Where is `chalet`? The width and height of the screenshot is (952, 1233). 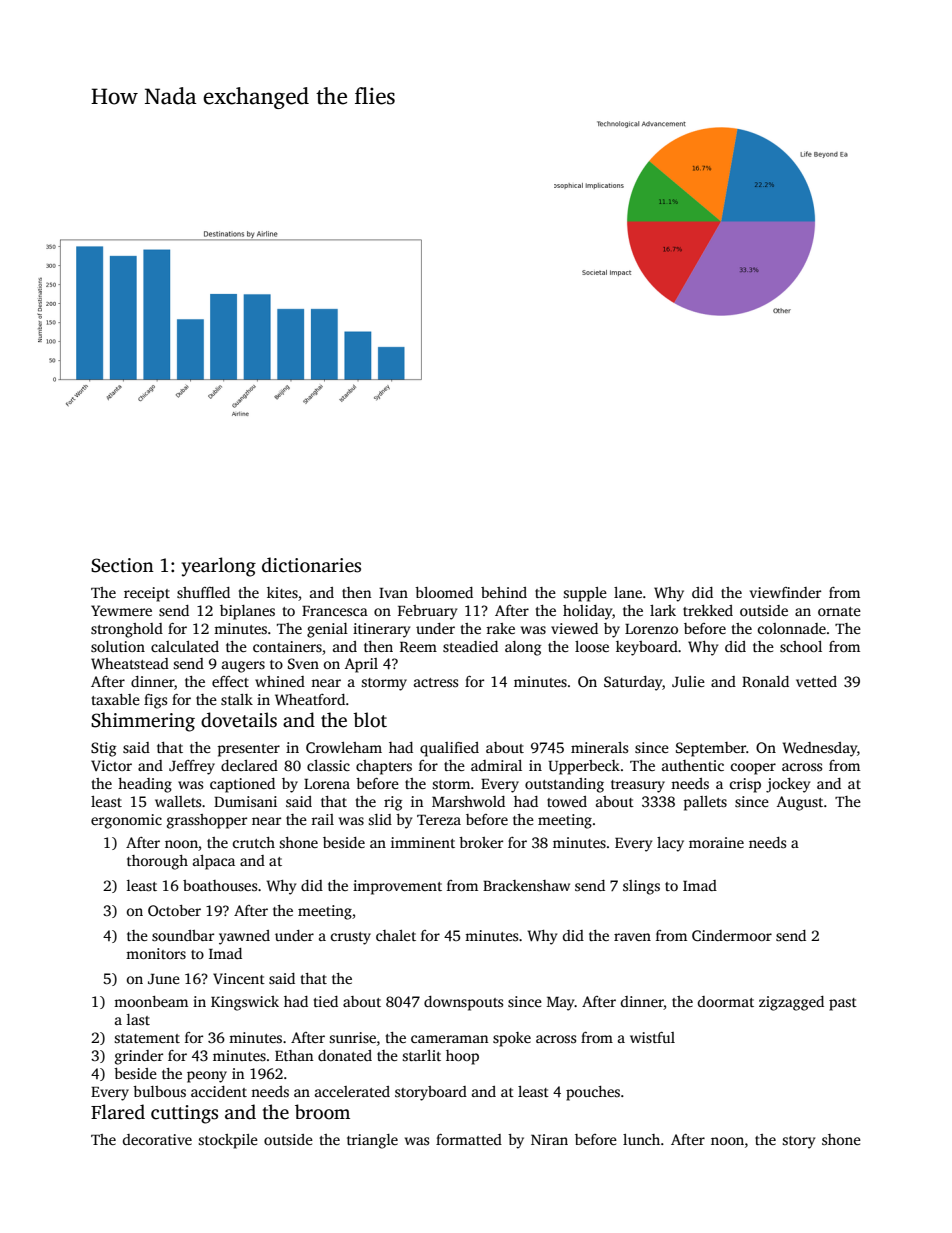
chalet is located at coordinates (396, 935).
